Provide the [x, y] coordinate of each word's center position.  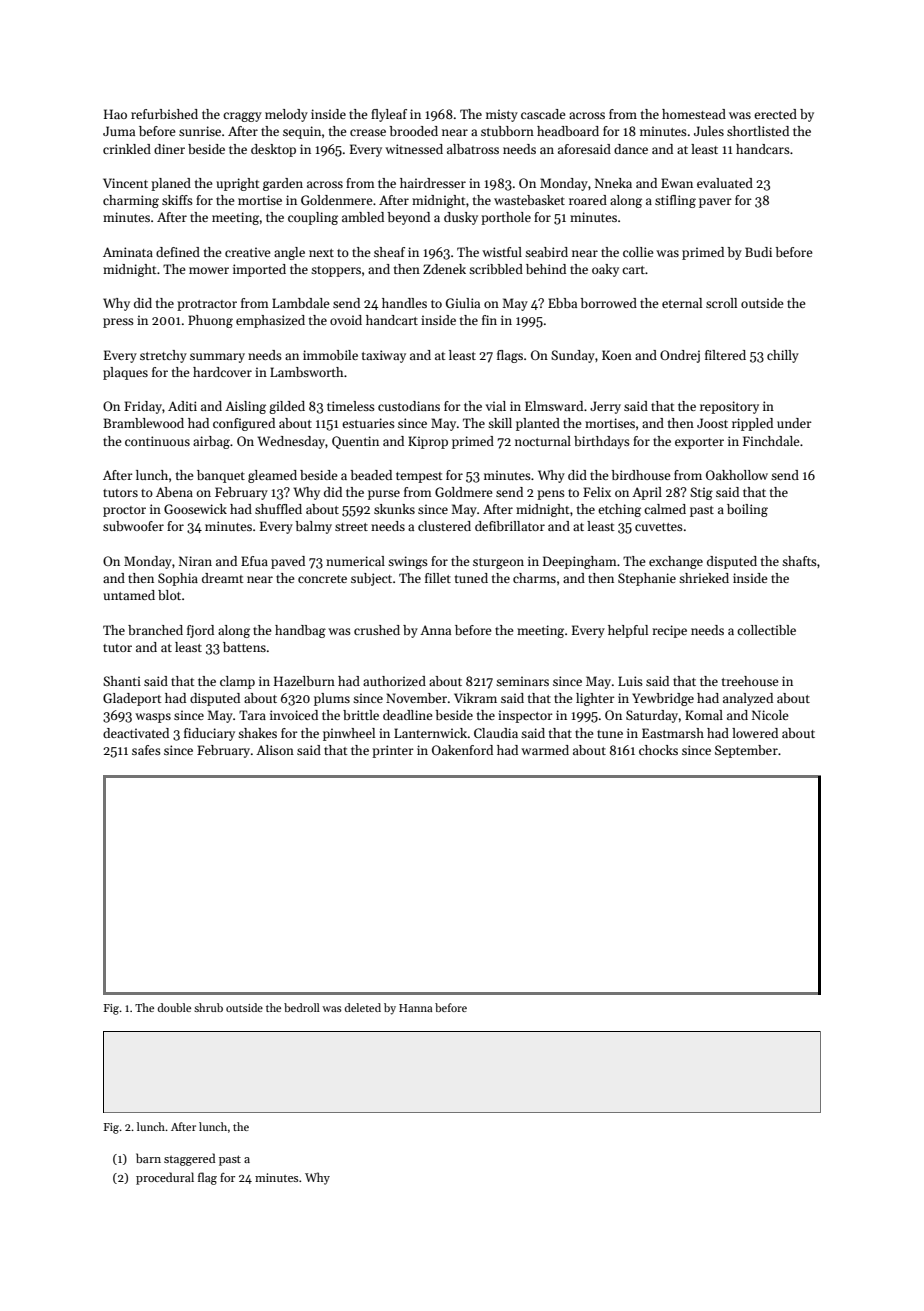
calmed [665, 509]
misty [502, 115]
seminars [522, 681]
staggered [189, 1159]
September [746, 751]
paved [288, 562]
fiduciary [209, 734]
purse [384, 495]
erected [775, 114]
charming [131, 201]
